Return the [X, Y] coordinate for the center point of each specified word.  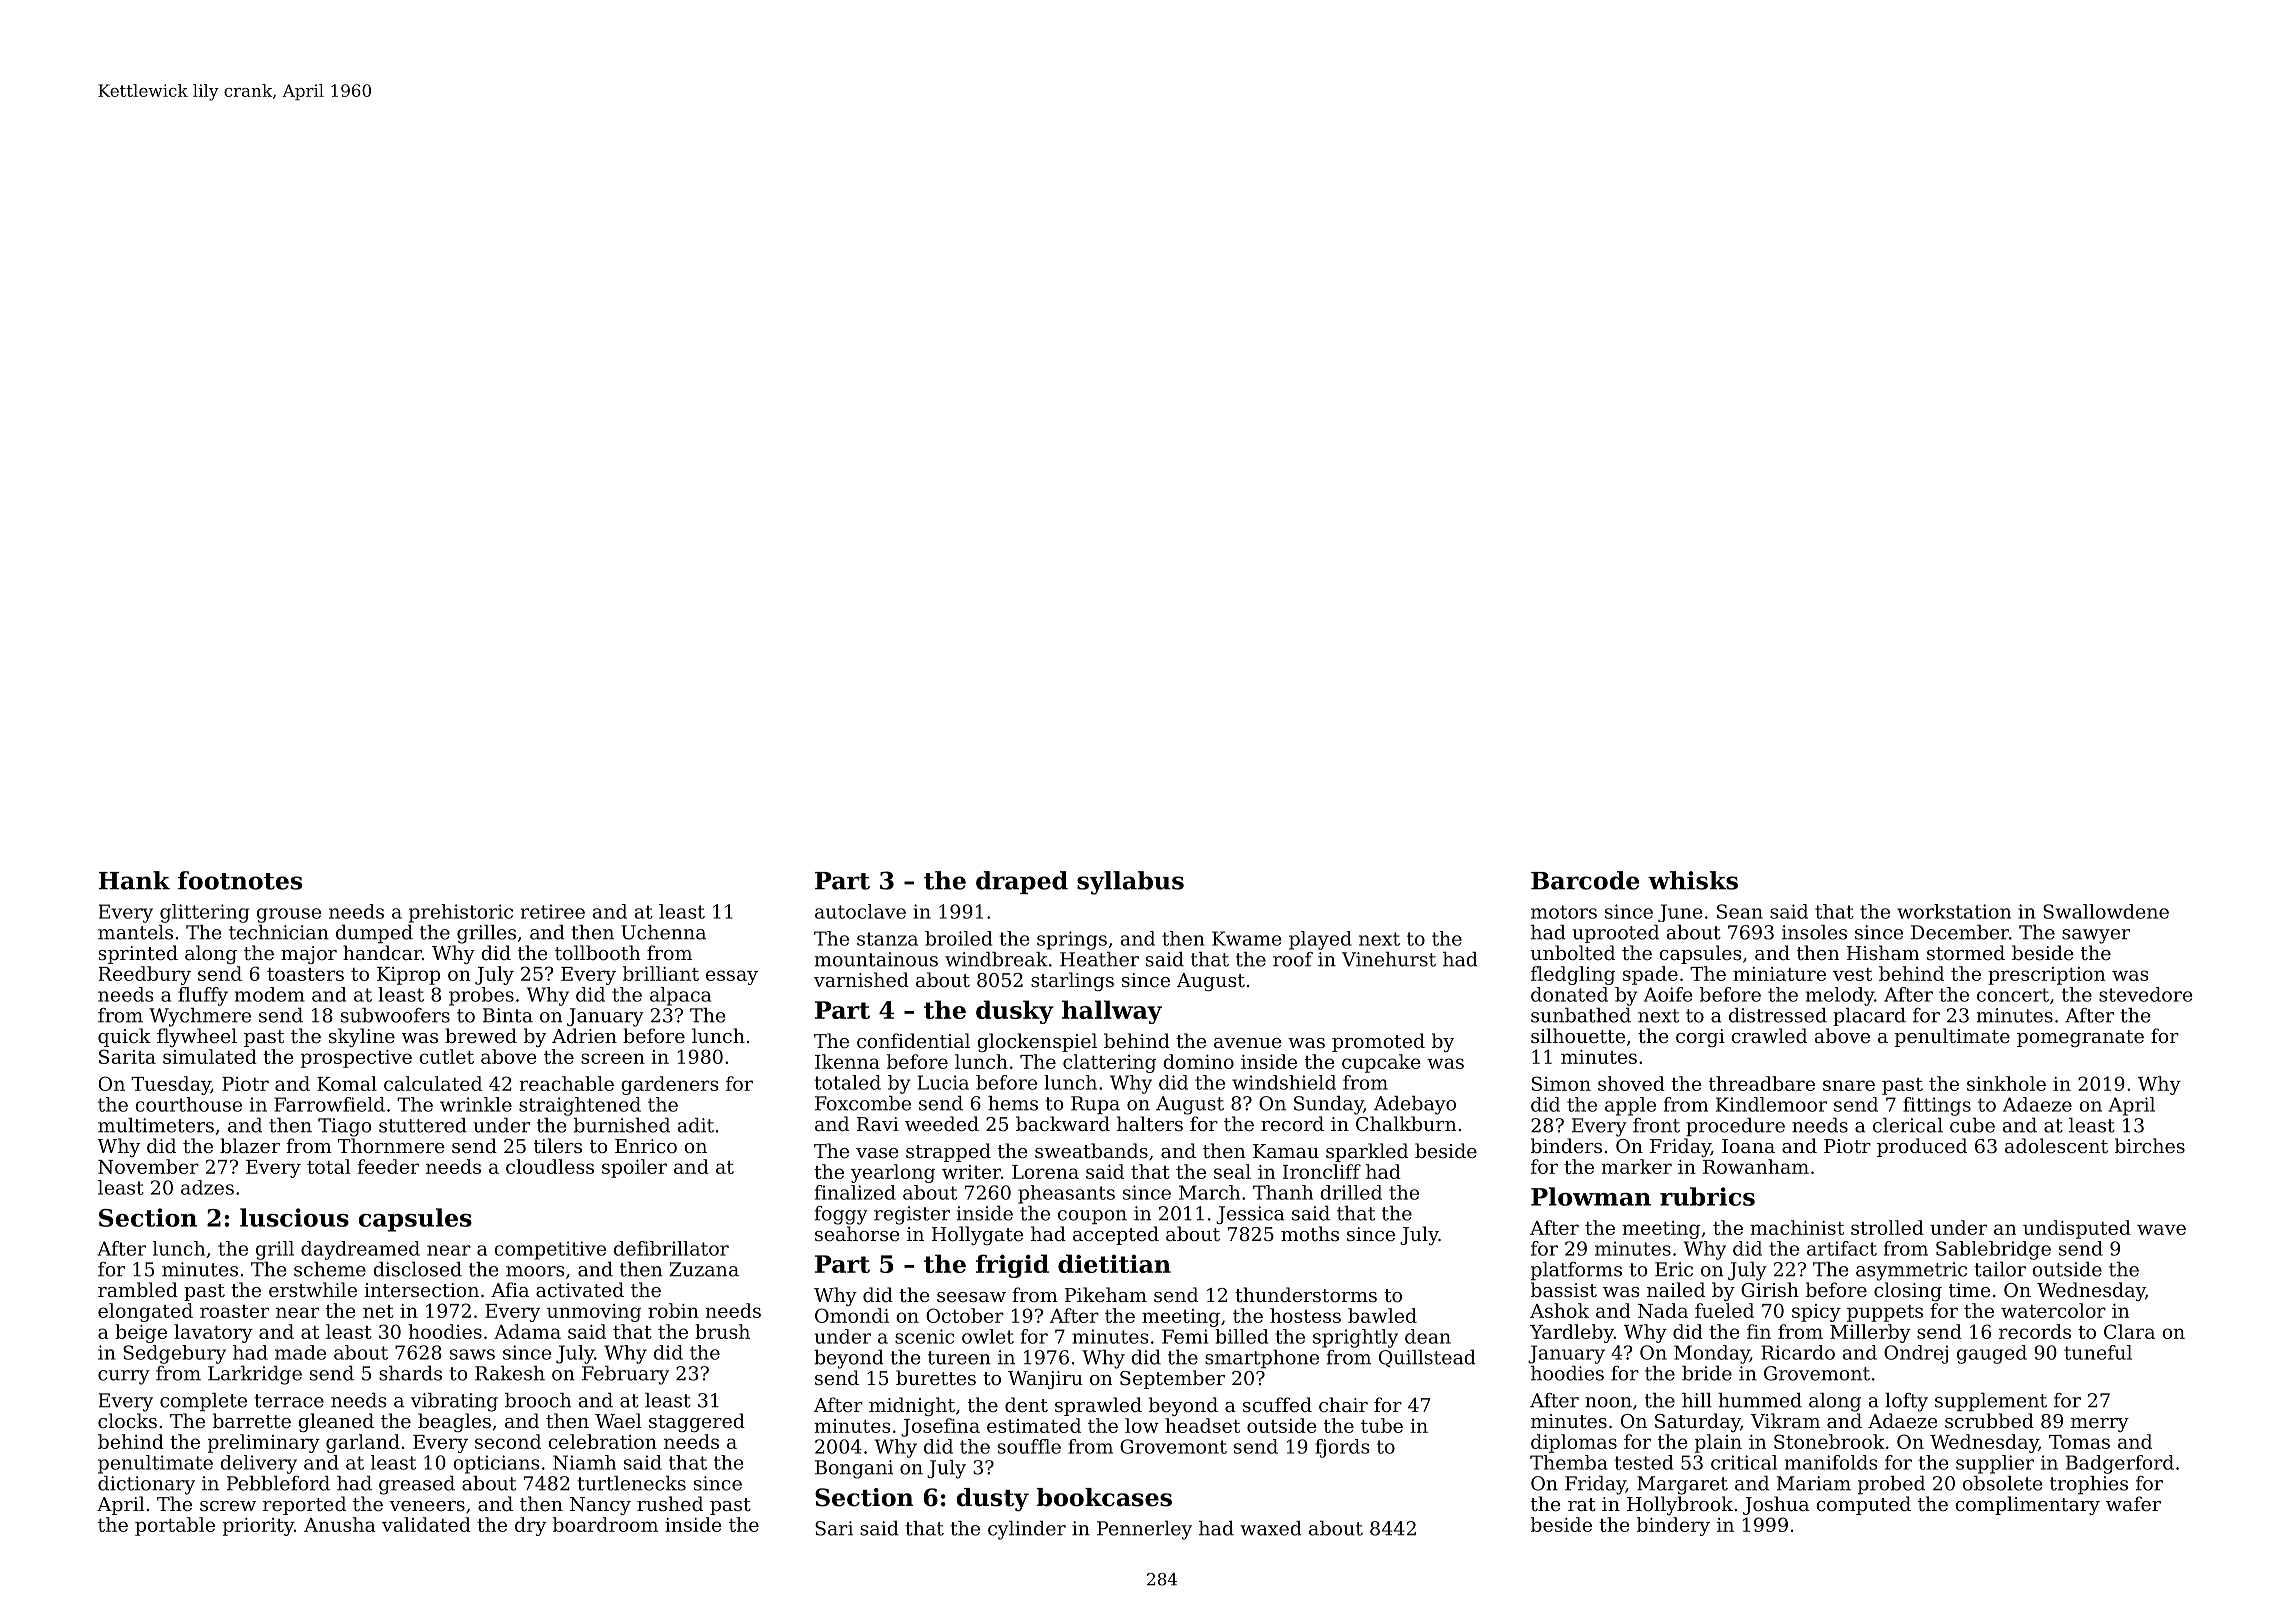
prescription [2046, 976]
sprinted [138, 954]
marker [1636, 1166]
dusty [993, 1500]
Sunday [1328, 1105]
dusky [1015, 1012]
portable [175, 1526]
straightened [580, 1106]
